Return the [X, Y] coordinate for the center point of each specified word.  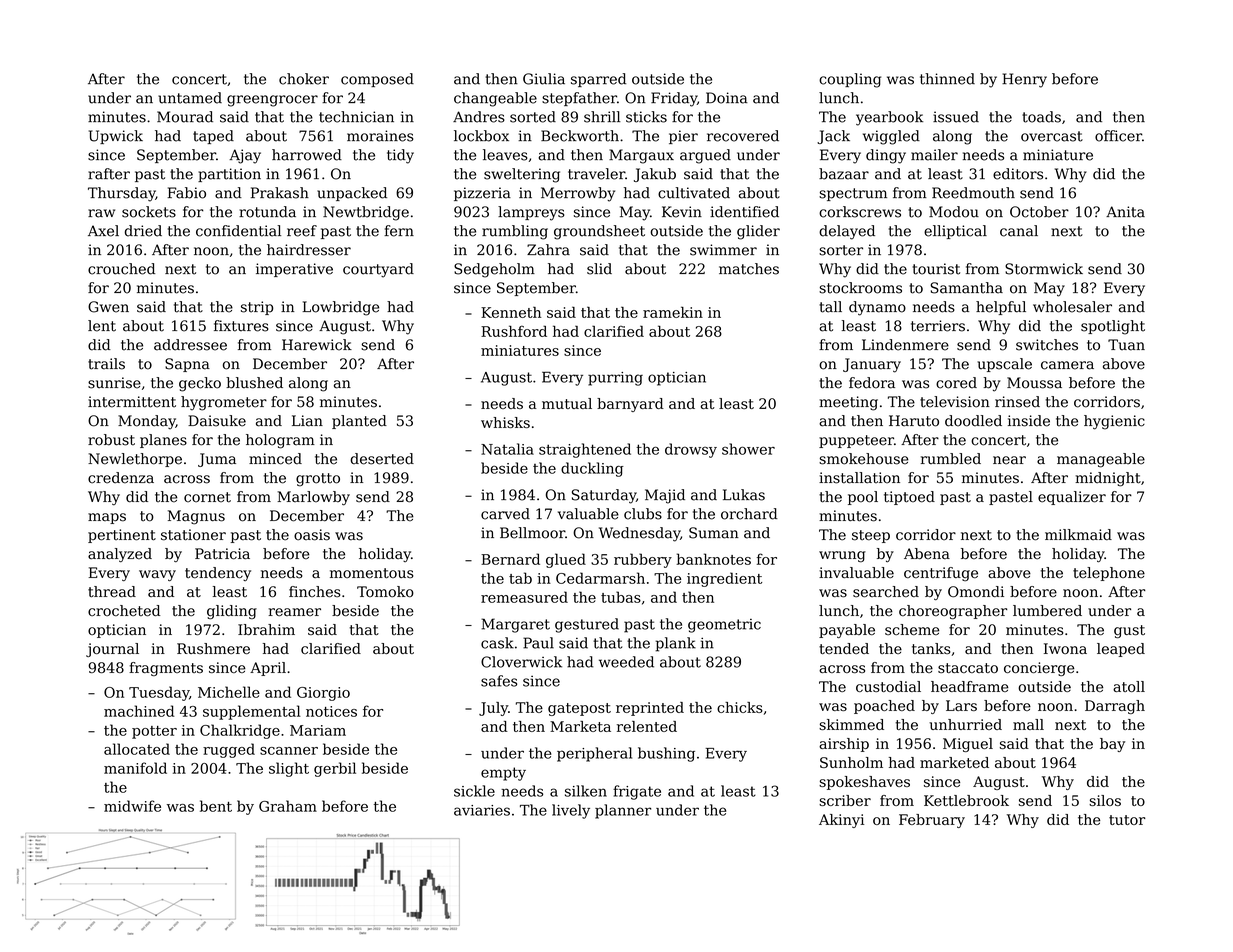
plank [676, 644]
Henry [1024, 80]
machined [139, 711]
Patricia [222, 554]
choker [304, 79]
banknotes [713, 559]
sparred [598, 80]
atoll [1129, 686]
